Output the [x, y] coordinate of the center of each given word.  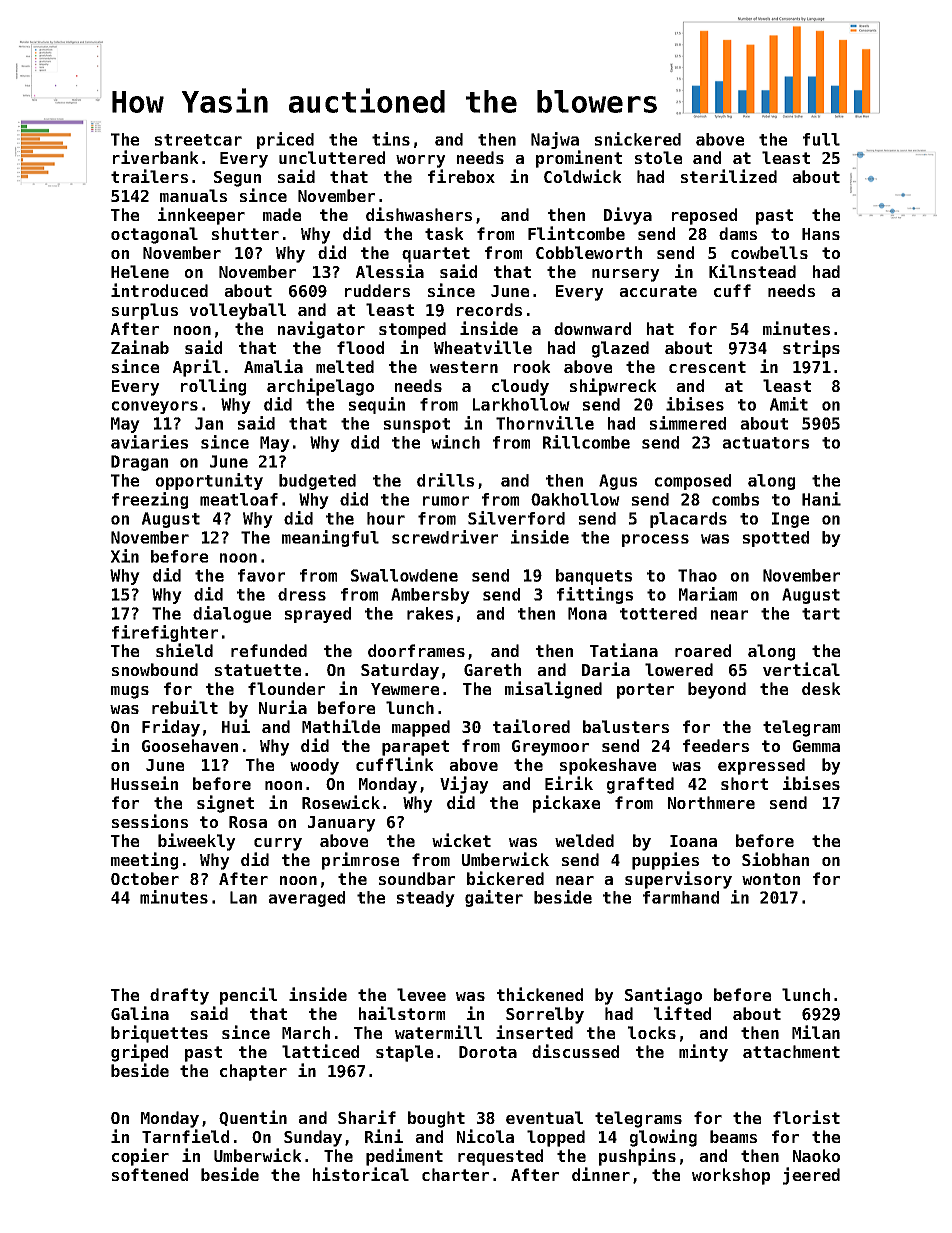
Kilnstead [752, 271]
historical [361, 1174]
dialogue [232, 614]
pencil [248, 996]
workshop [731, 1176]
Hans [821, 234]
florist [806, 1117]
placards [688, 520]
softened [150, 1174]
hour [386, 518]
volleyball [237, 311]
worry [421, 161]
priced [285, 140]
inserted [534, 1032]
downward [592, 328]
